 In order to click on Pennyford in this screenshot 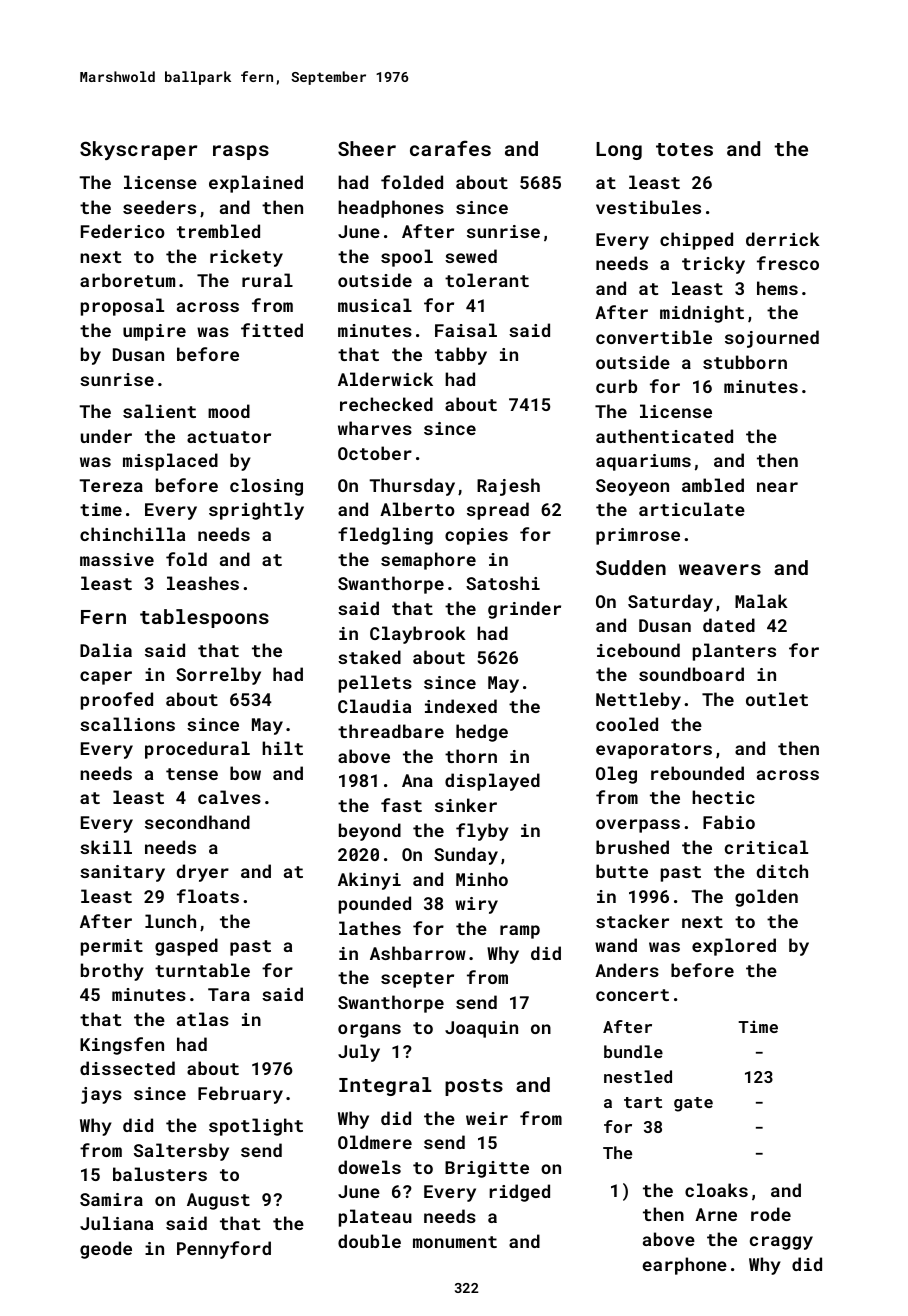, I will do `click(224, 1250)`.
